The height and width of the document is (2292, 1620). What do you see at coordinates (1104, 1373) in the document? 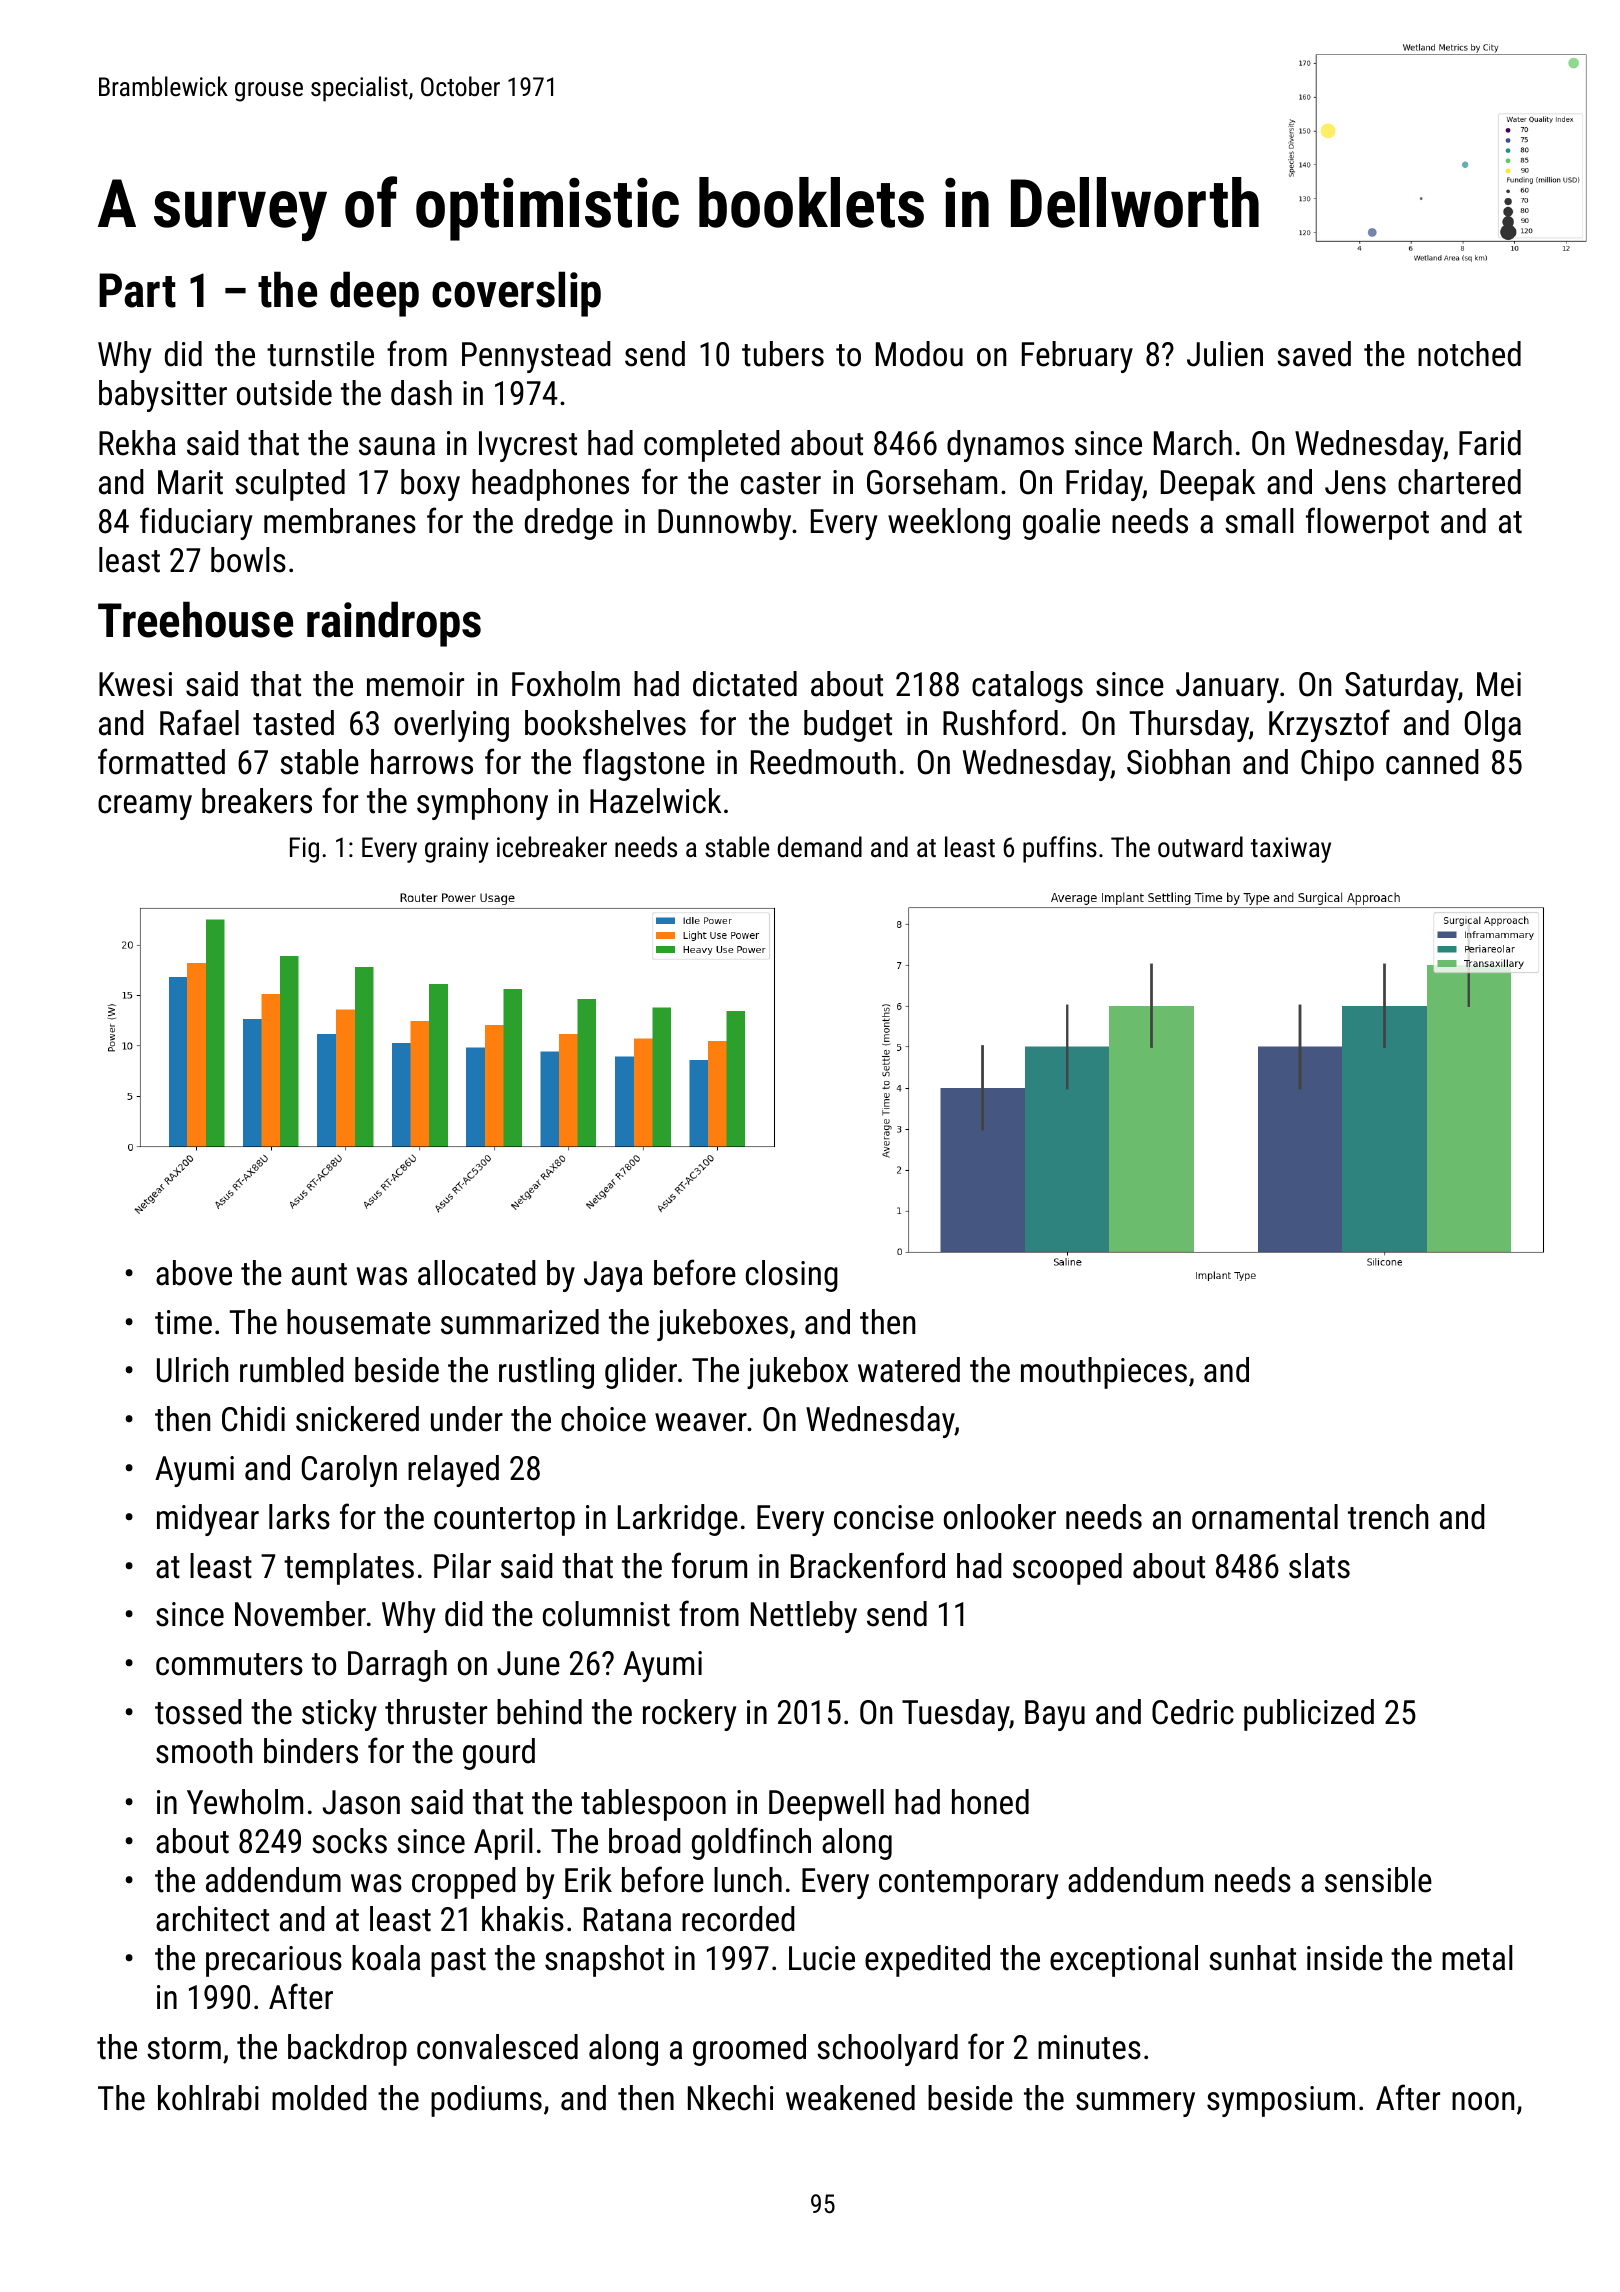
I see `mouthpieces` at bounding box center [1104, 1373].
